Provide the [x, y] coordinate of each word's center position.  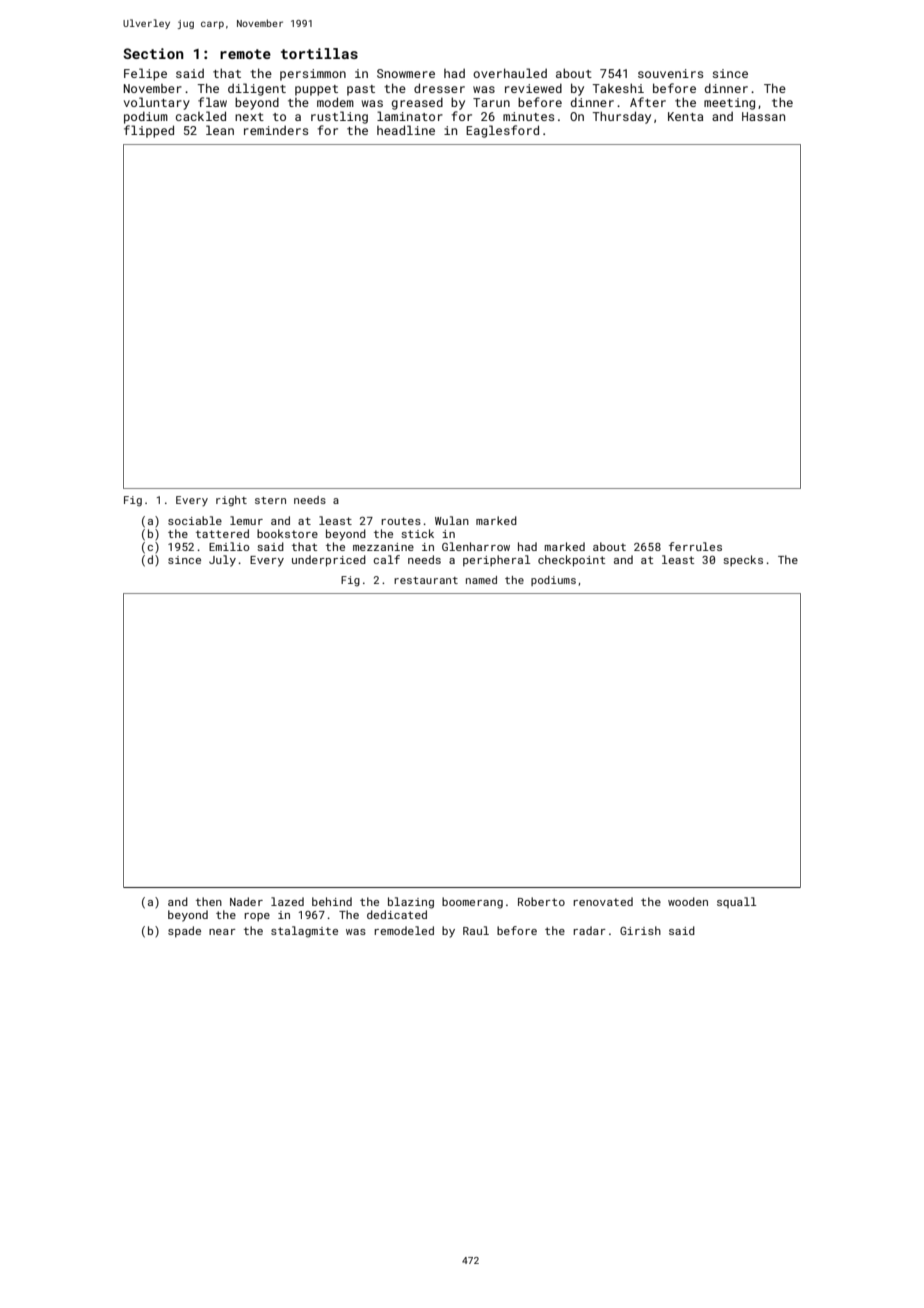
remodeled [404, 930]
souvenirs [670, 73]
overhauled [510, 73]
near [222, 932]
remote [245, 54]
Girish [640, 930]
